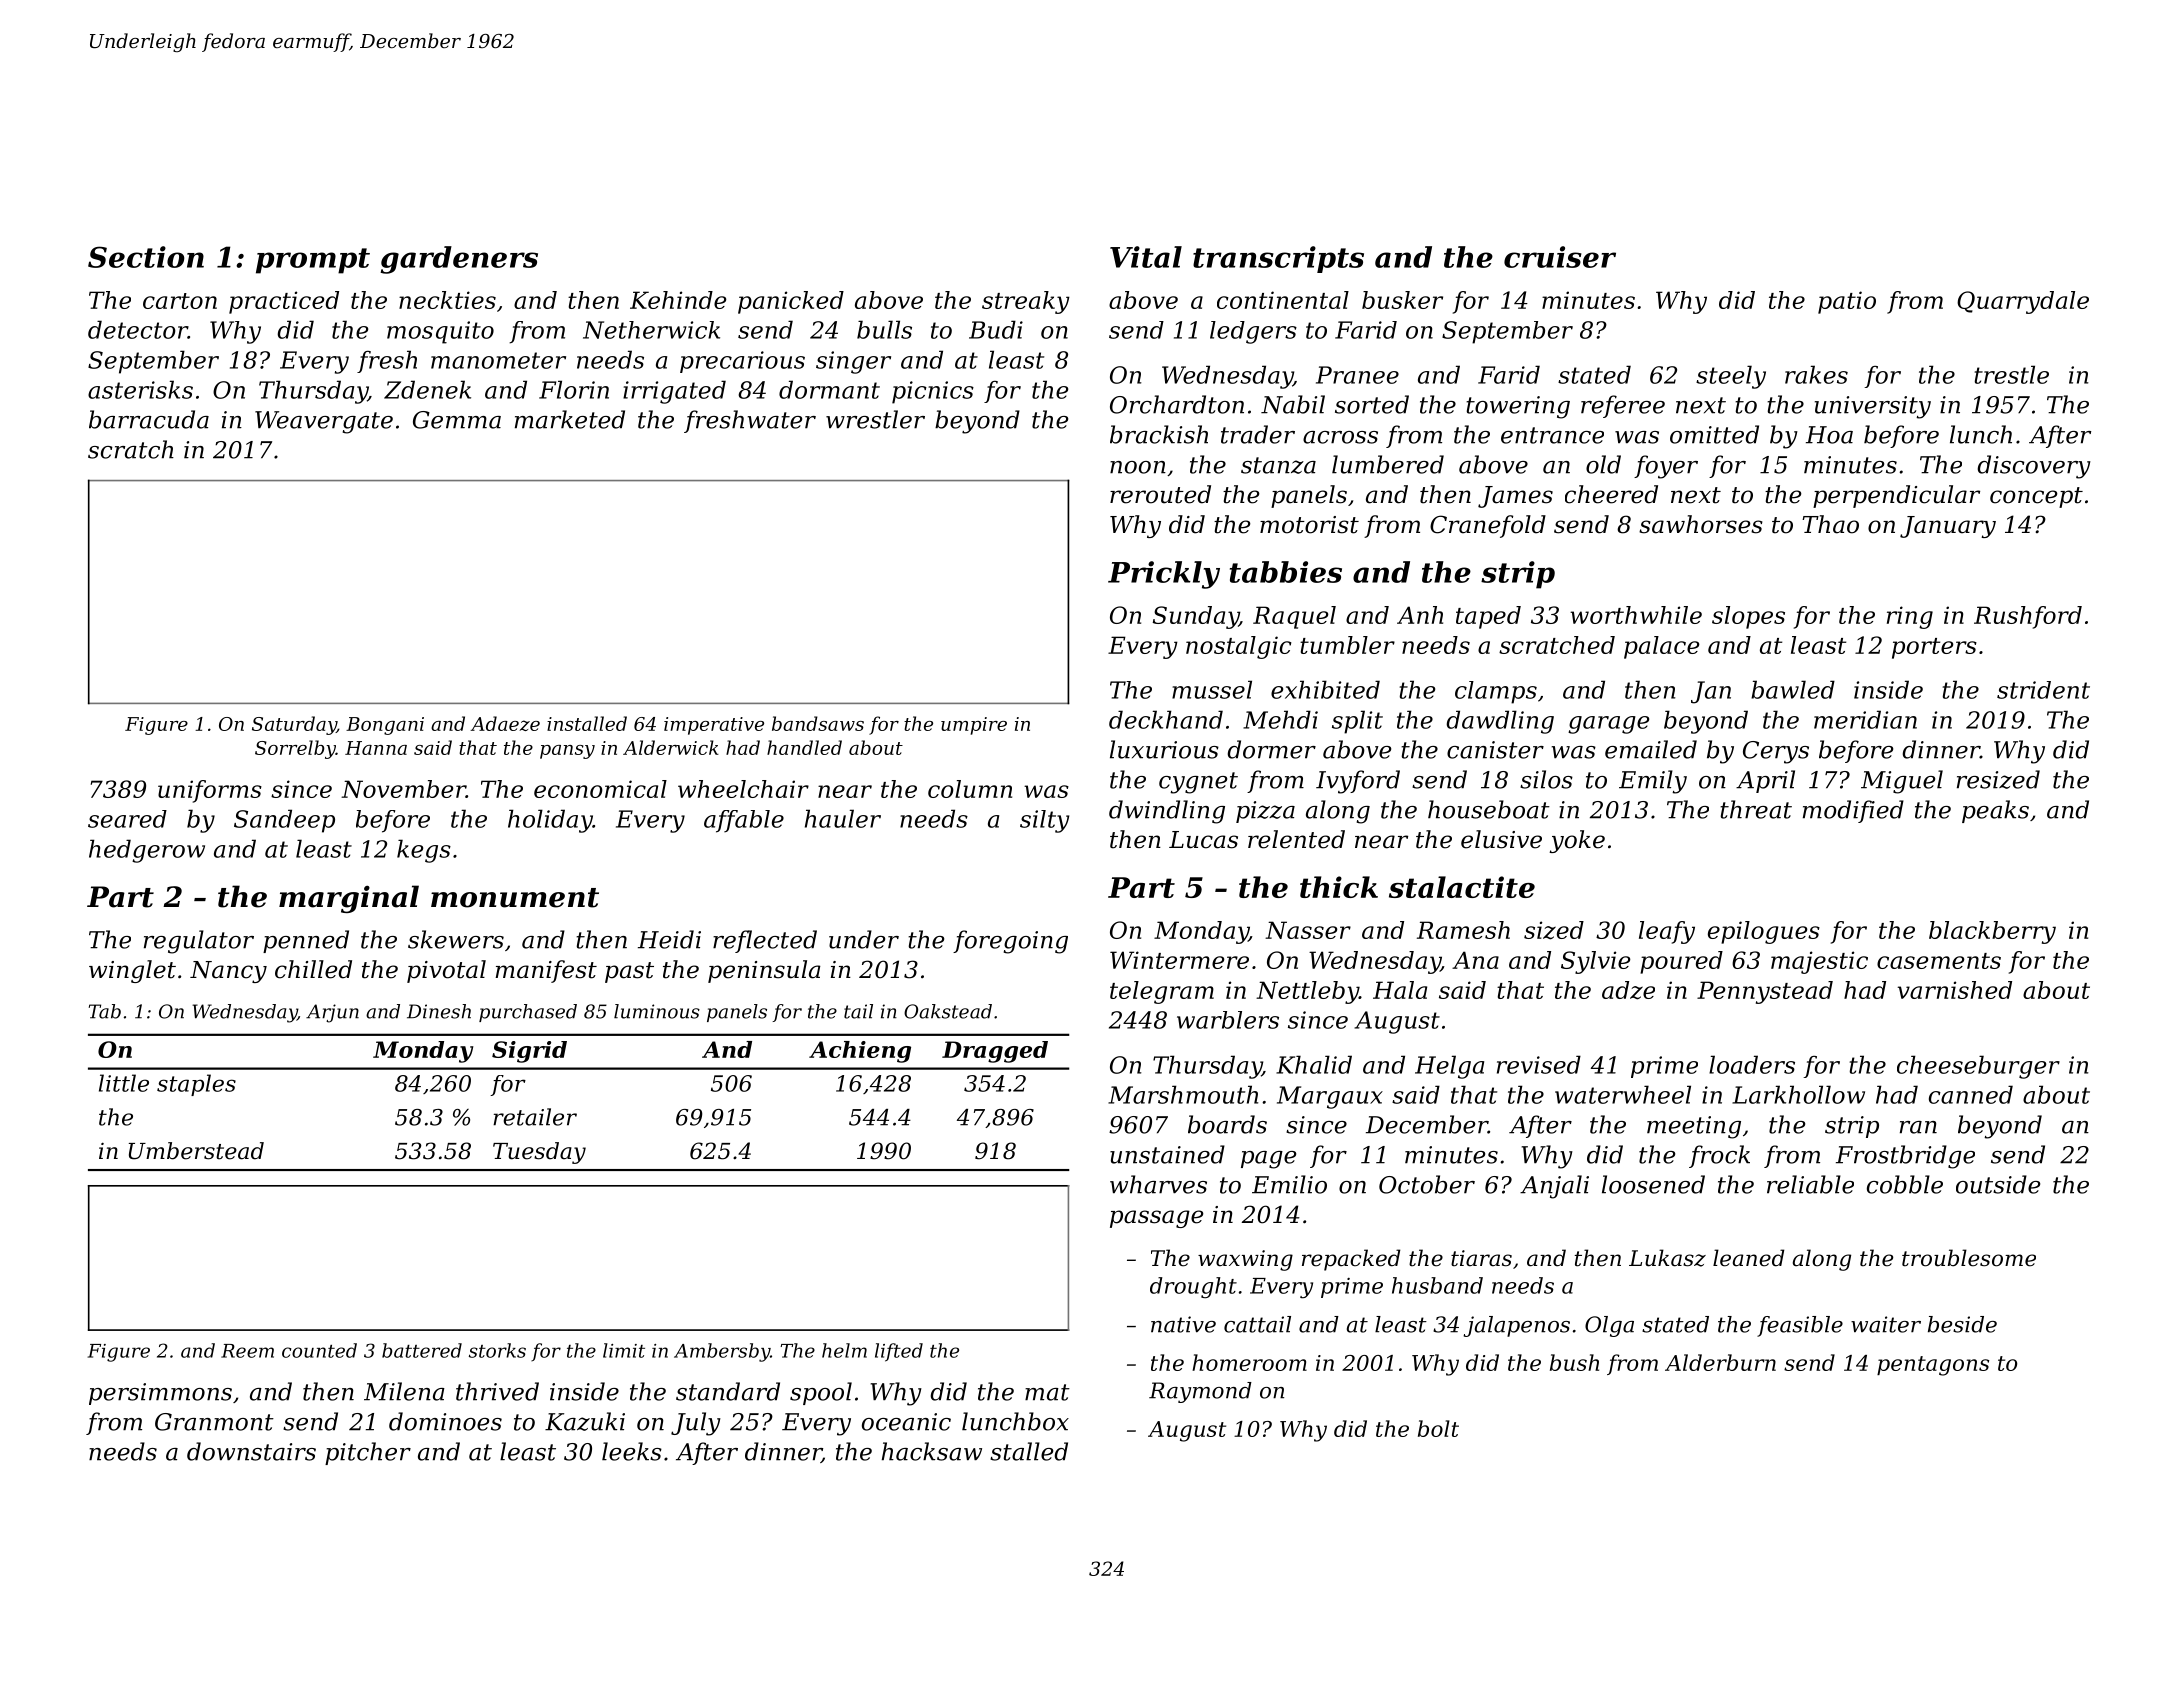  Describe the element at coordinates (1992, 932) in the screenshot. I see `blackberry` at that location.
